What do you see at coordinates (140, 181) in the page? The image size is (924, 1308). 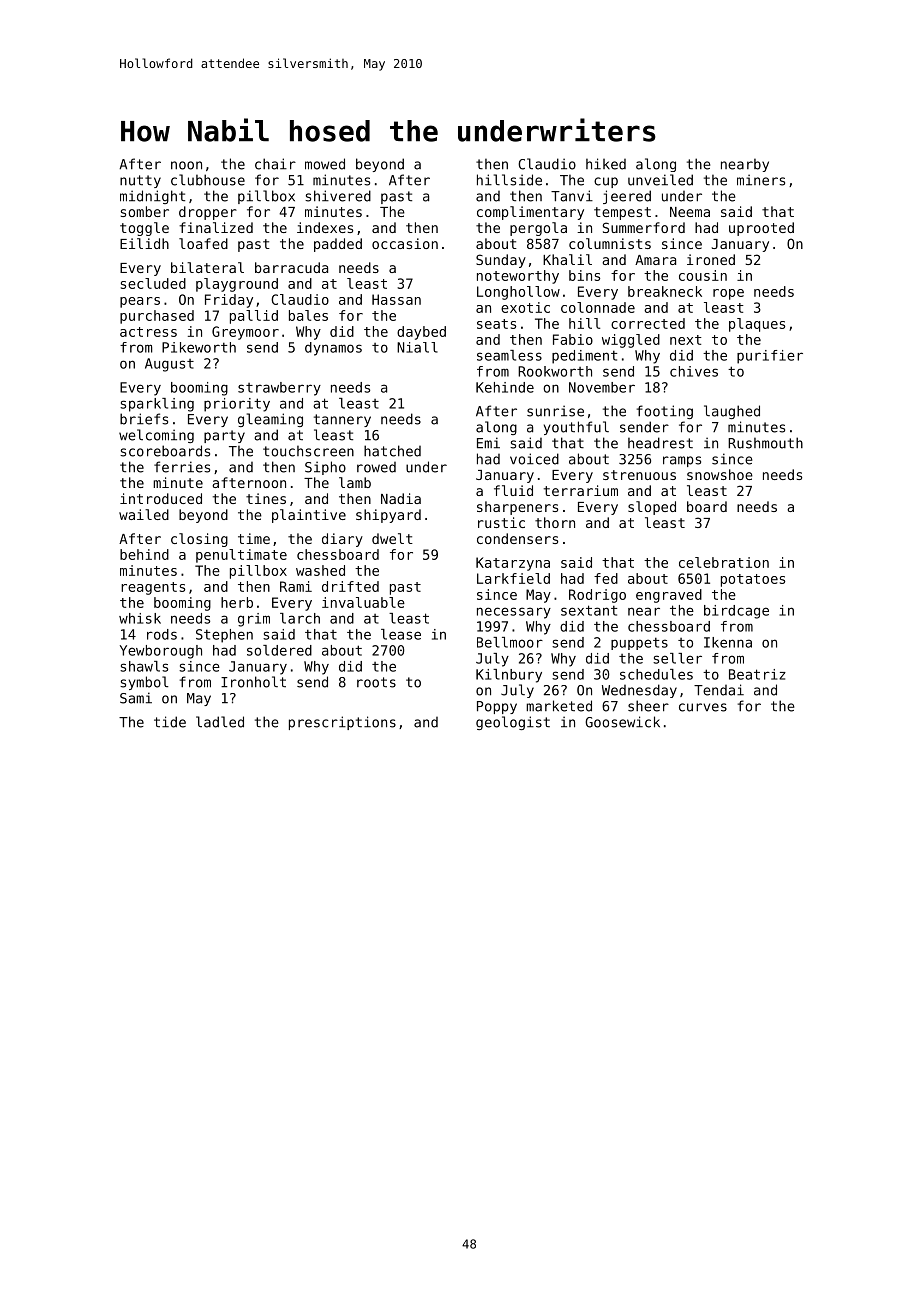 I see `nutty` at bounding box center [140, 181].
